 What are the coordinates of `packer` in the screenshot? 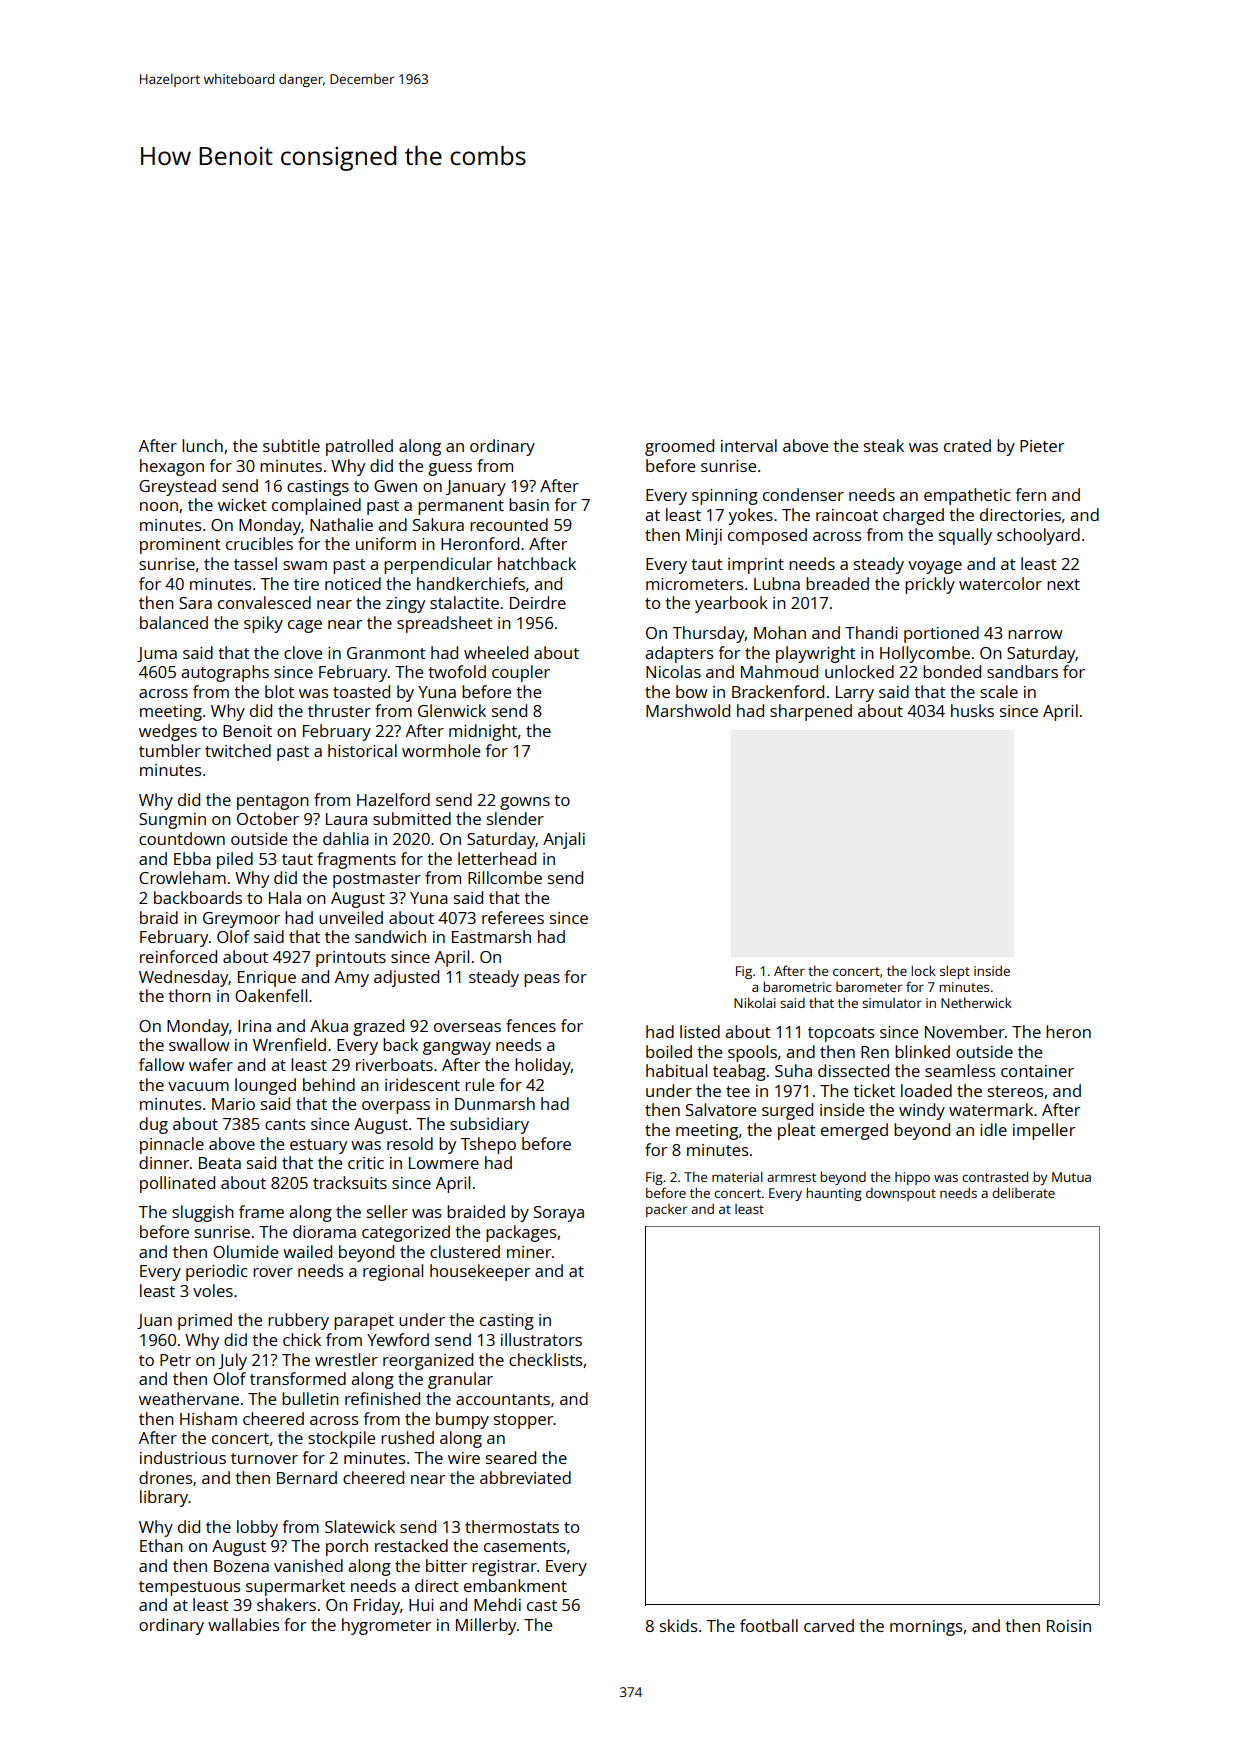 It's located at (666, 1210).
